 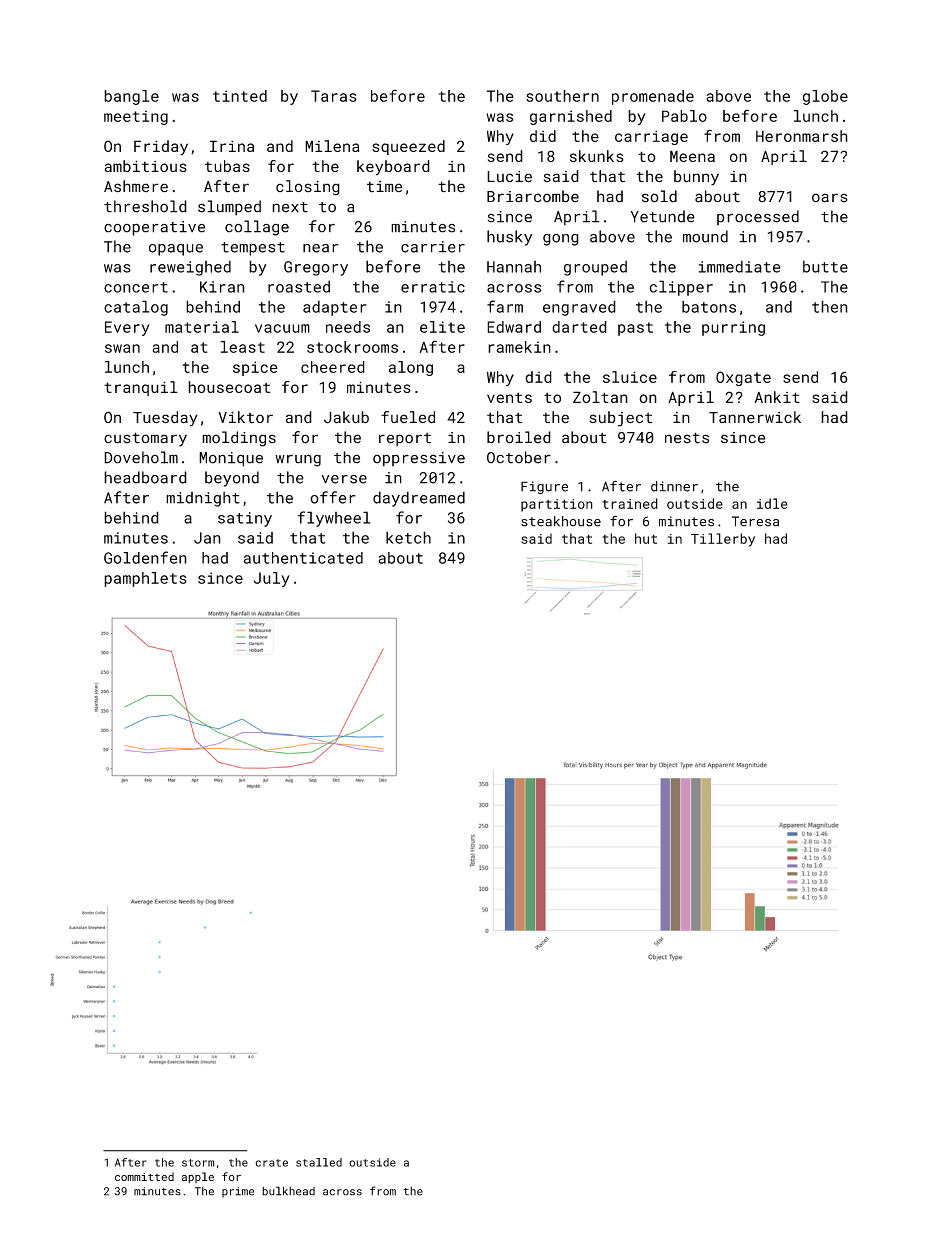 What do you see at coordinates (561, 521) in the screenshot?
I see `steakhouse` at bounding box center [561, 521].
